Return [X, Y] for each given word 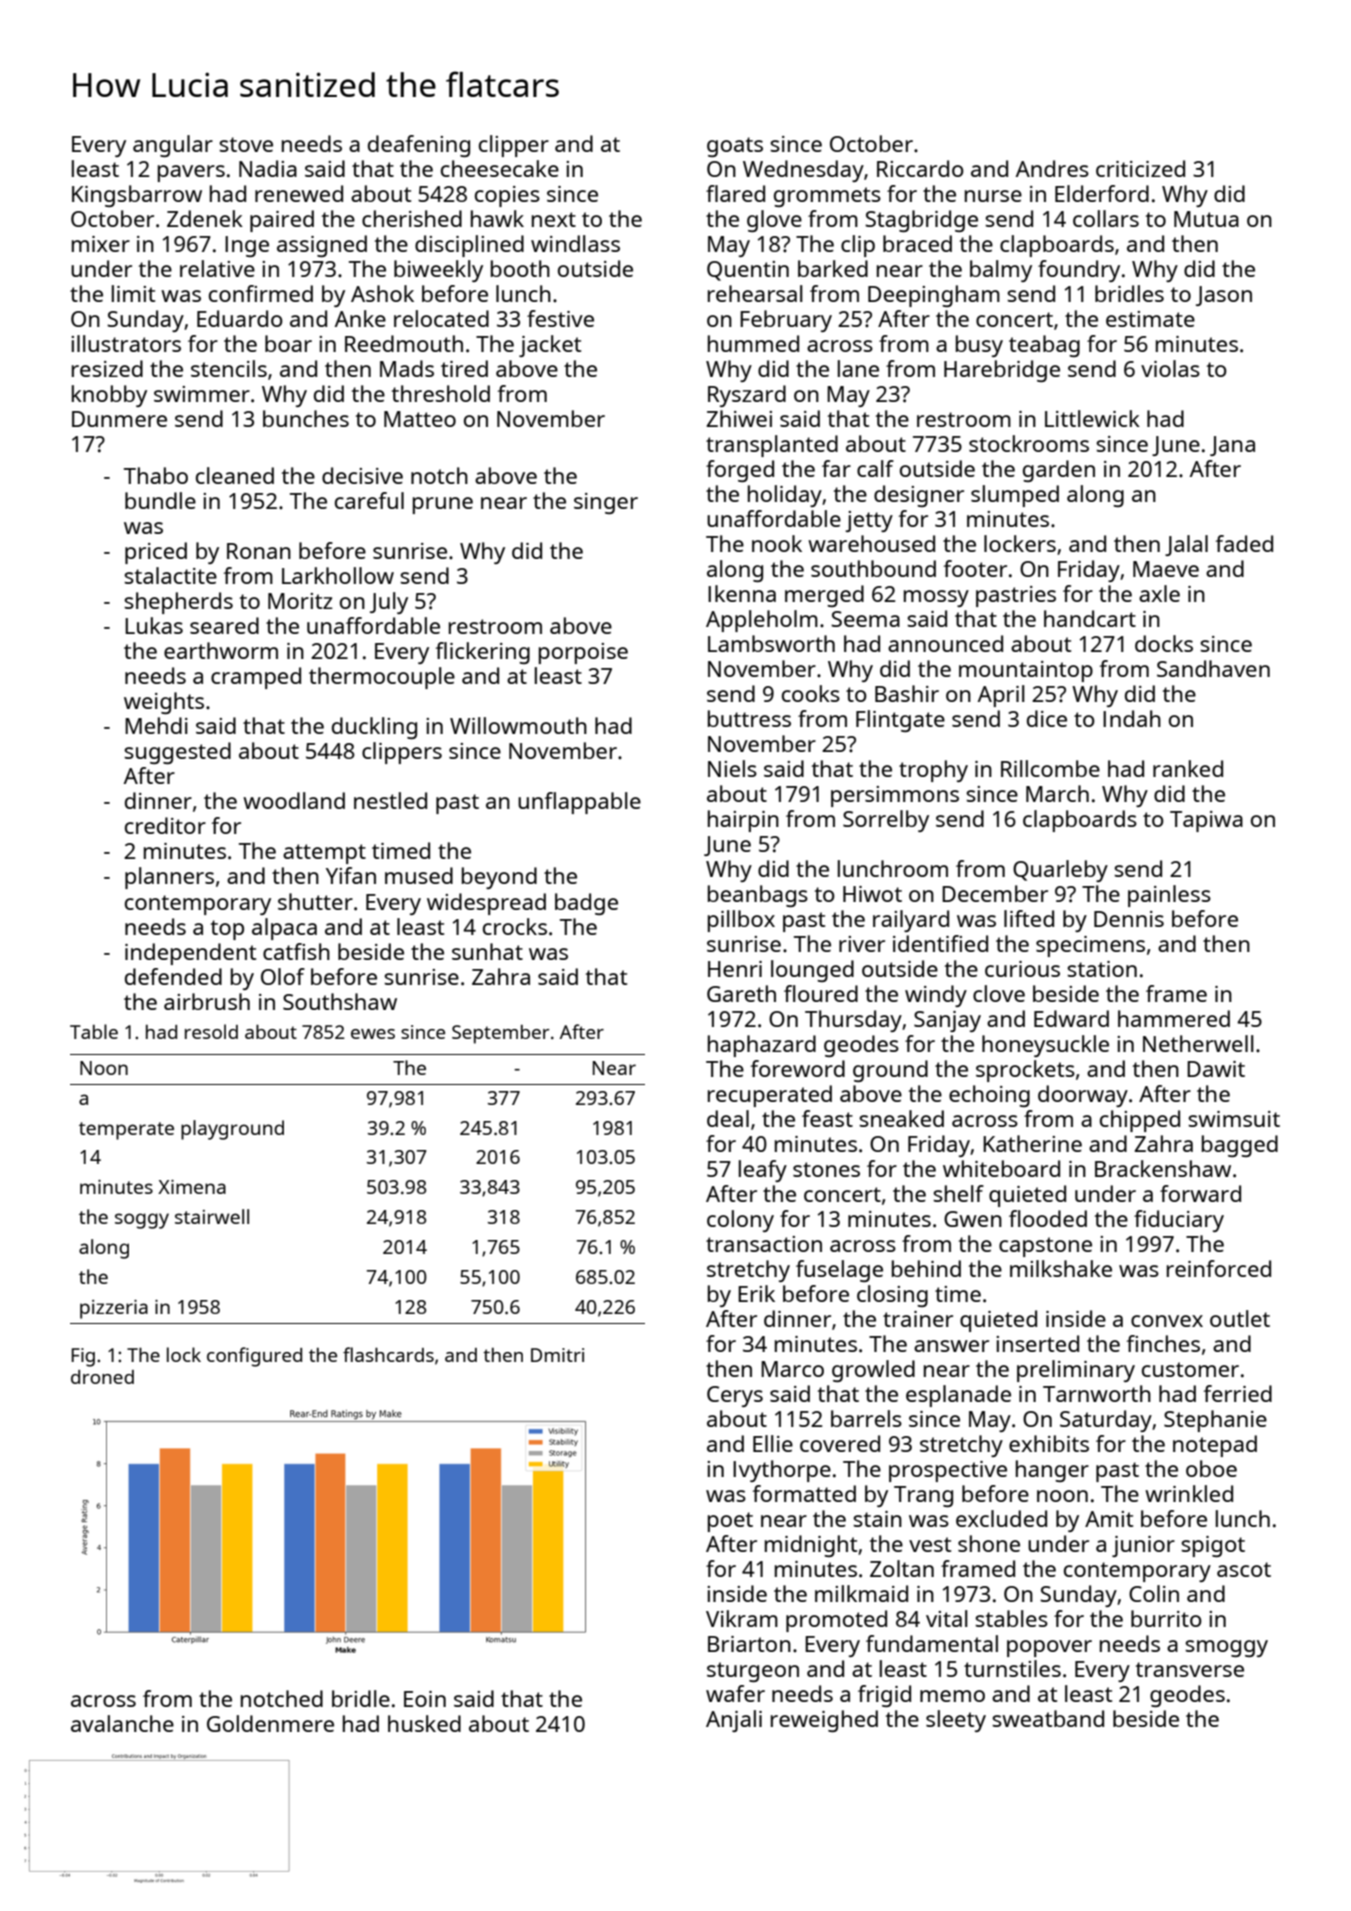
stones [826, 1169]
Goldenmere [270, 1723]
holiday [785, 496]
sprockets [1025, 1071]
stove [246, 144]
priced [156, 553]
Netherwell [1198, 1043]
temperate [126, 1131]
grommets [827, 197]
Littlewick [1092, 418]
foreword [798, 1068]
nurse [993, 196]
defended [173, 976]
